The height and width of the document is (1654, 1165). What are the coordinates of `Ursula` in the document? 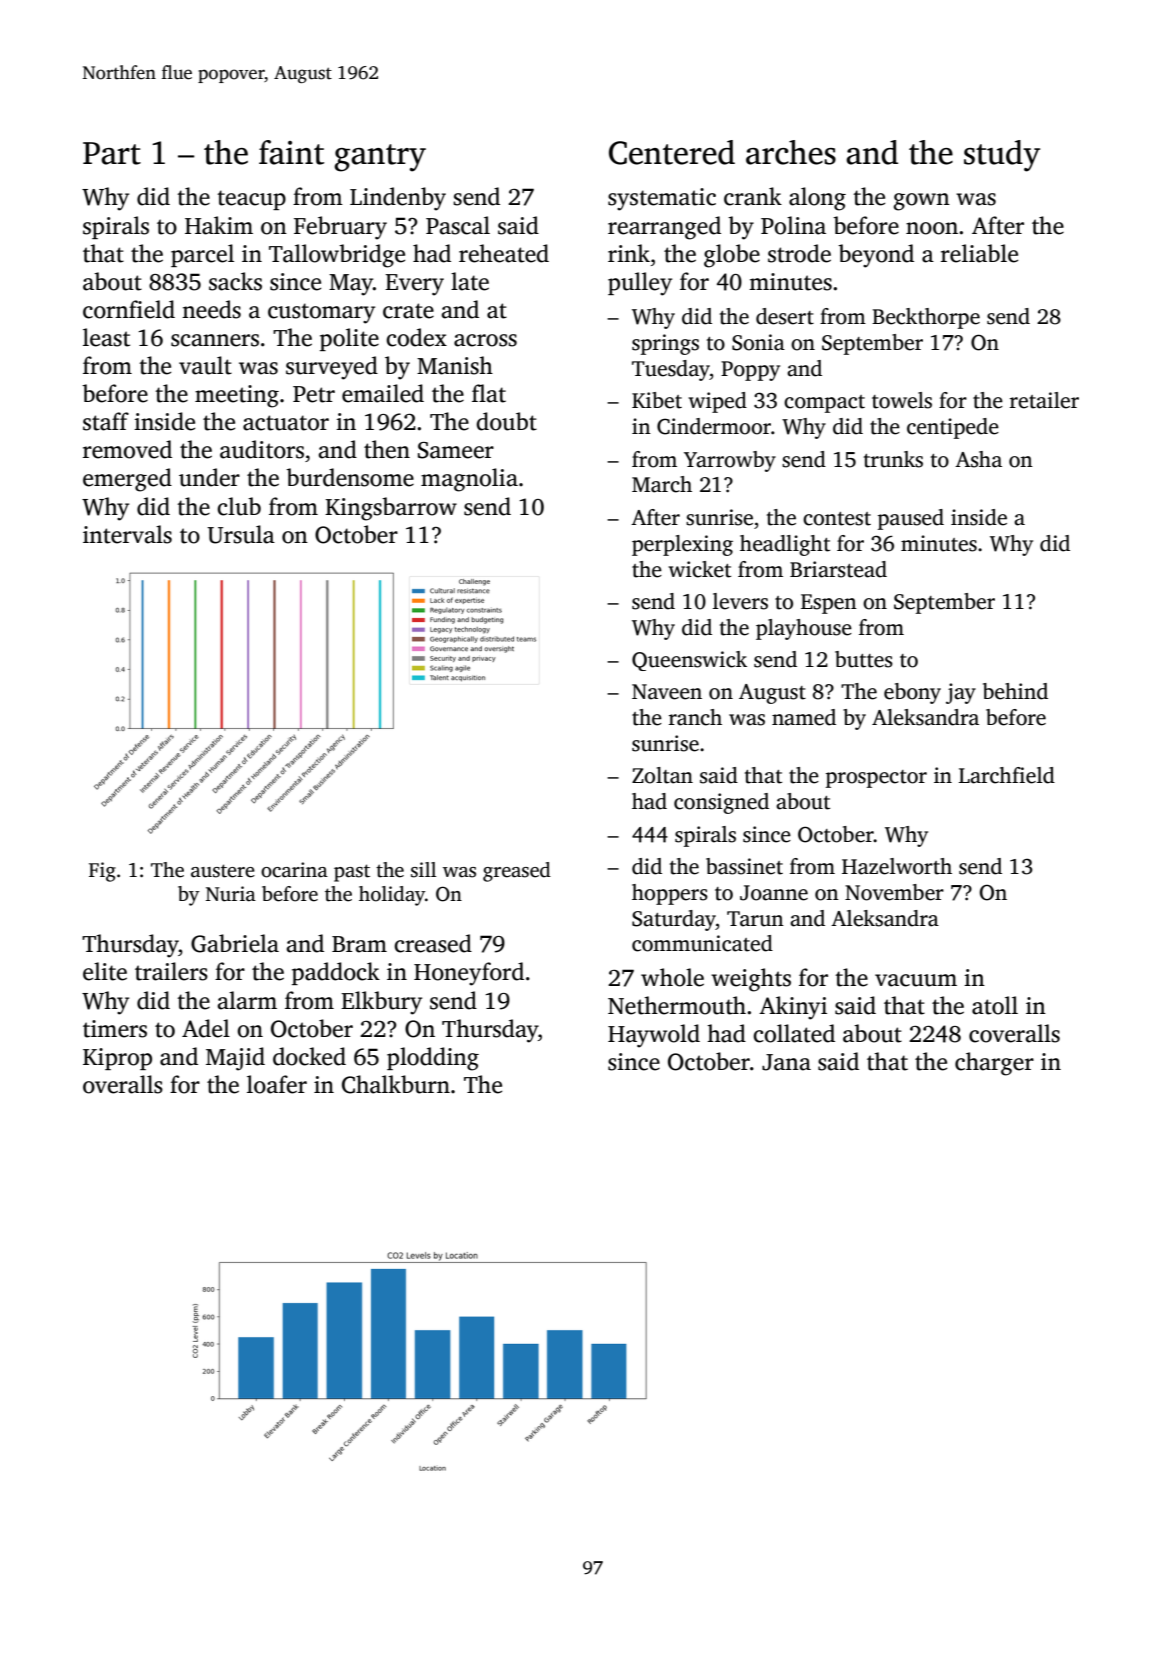 It's located at (241, 534).
